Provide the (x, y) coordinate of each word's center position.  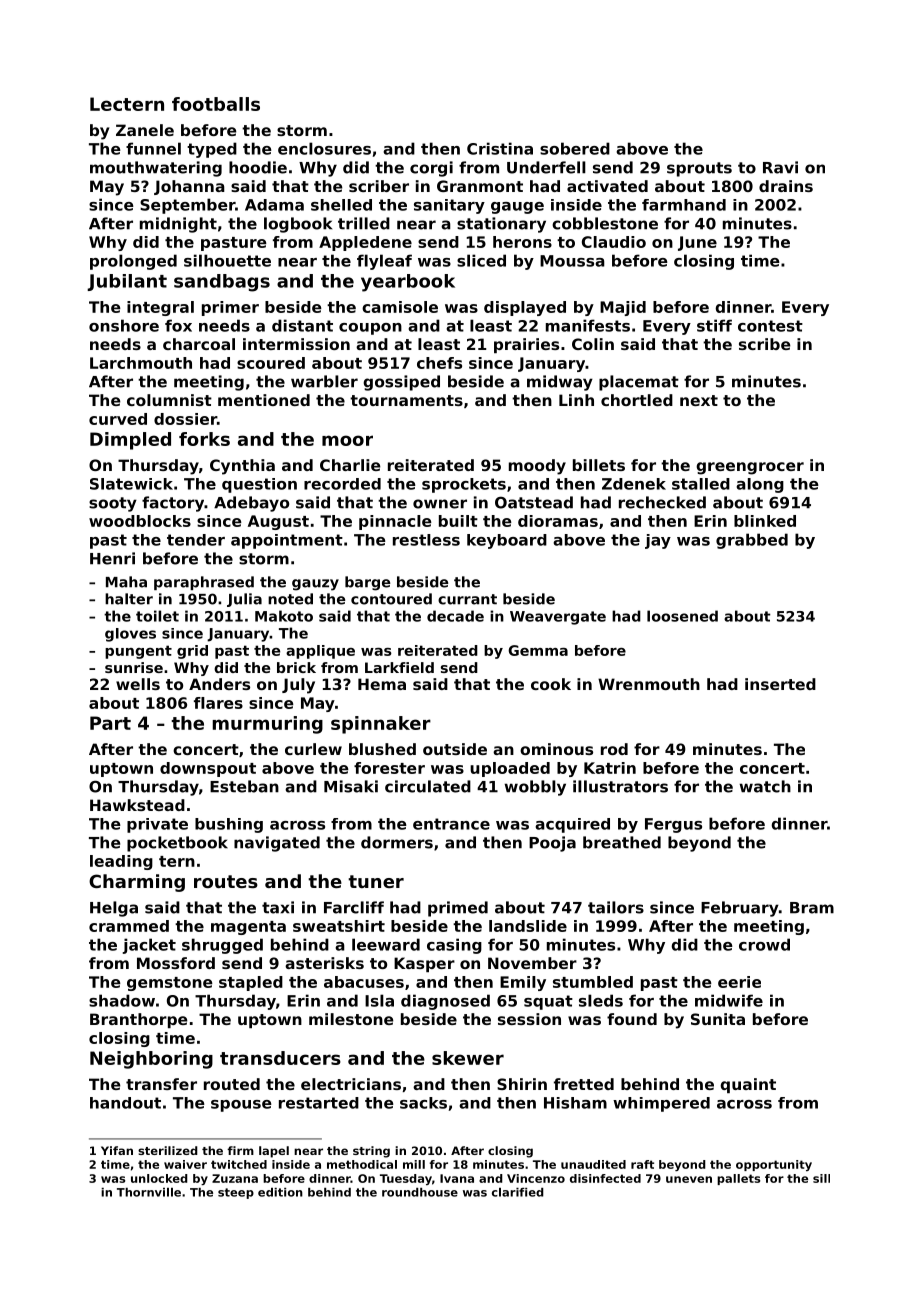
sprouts (699, 169)
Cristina (500, 148)
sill (821, 1178)
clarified (518, 1192)
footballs (216, 104)
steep (236, 1193)
